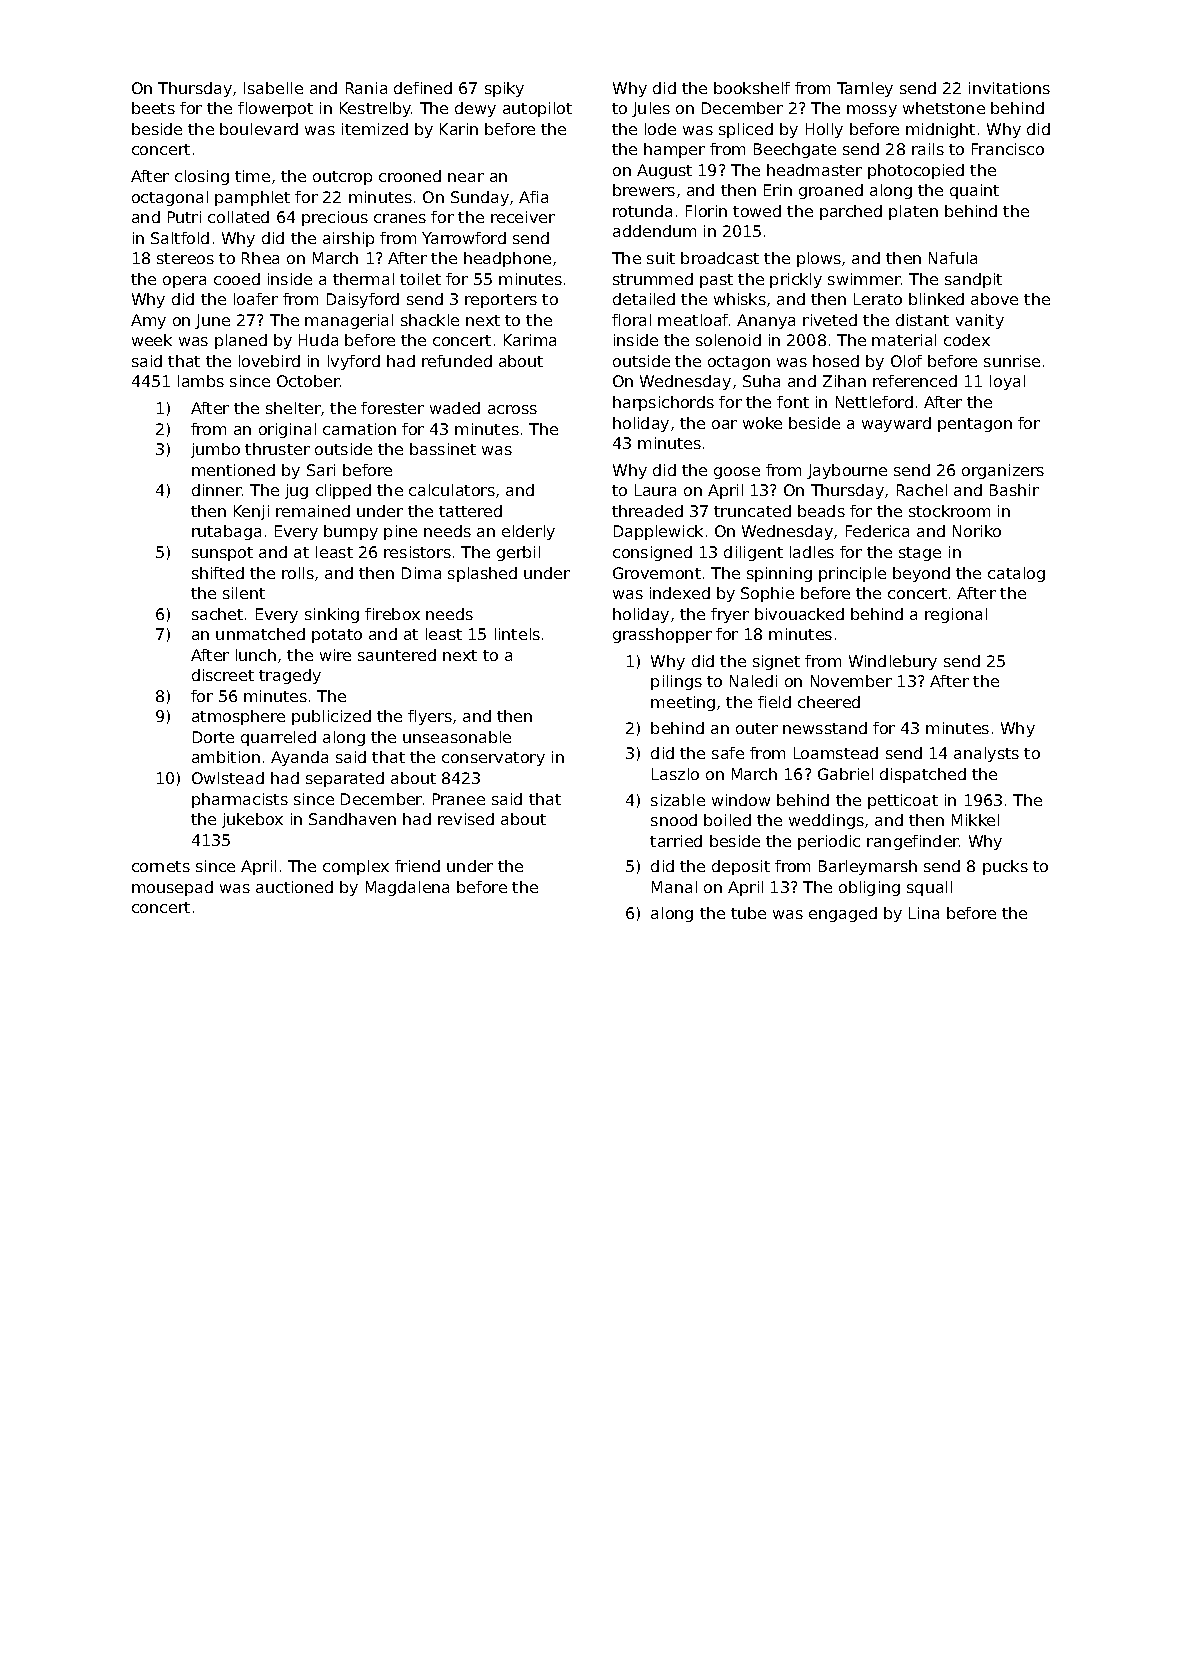  What do you see at coordinates (273, 88) in the screenshot?
I see `Isabelle` at bounding box center [273, 88].
